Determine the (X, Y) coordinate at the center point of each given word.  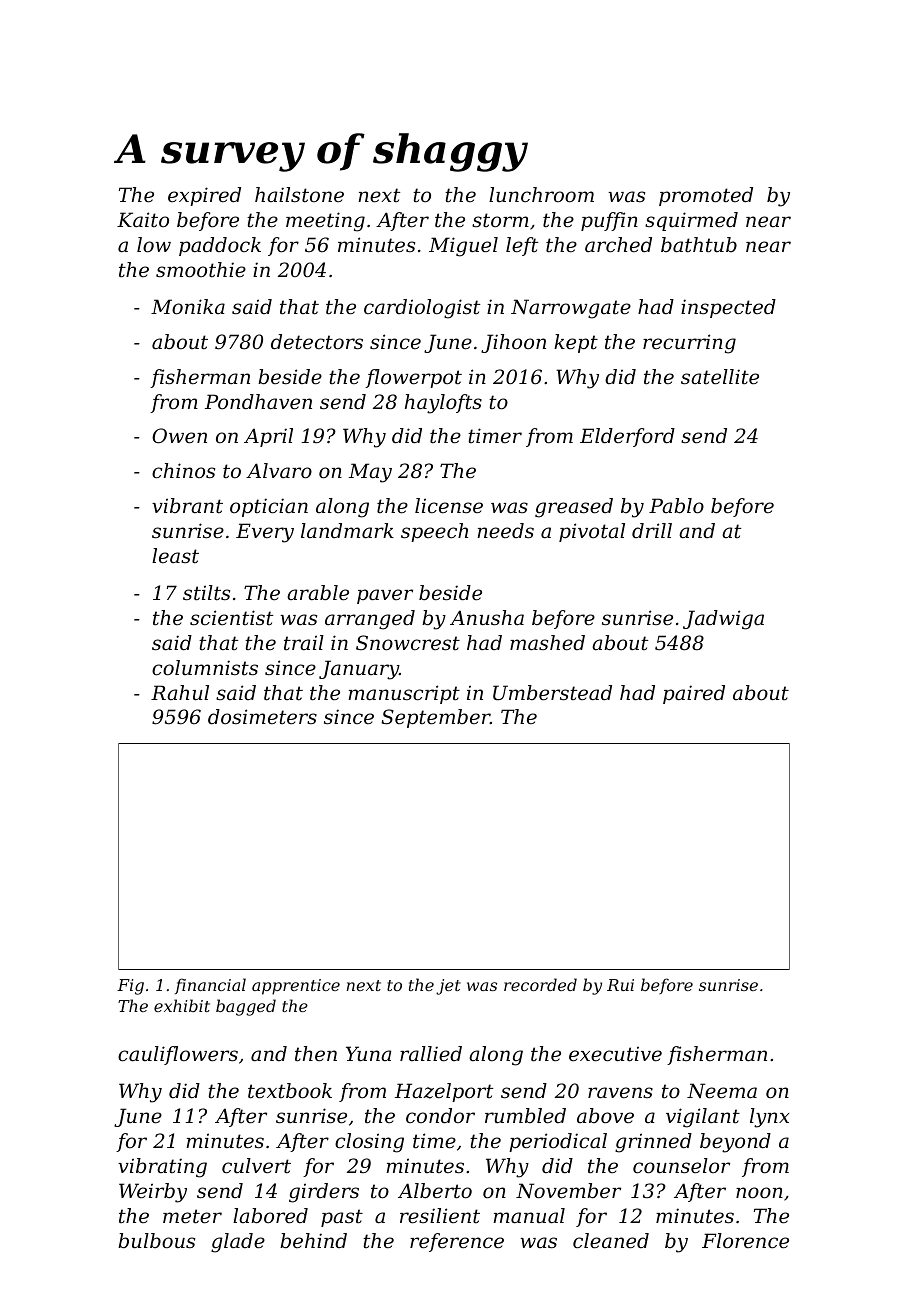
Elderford (627, 437)
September (435, 718)
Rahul (180, 693)
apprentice (296, 987)
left (522, 246)
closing (369, 1143)
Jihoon (513, 343)
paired (694, 694)
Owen (179, 436)
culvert (256, 1166)
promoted (706, 196)
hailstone (299, 195)
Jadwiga (723, 620)
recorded (540, 984)
